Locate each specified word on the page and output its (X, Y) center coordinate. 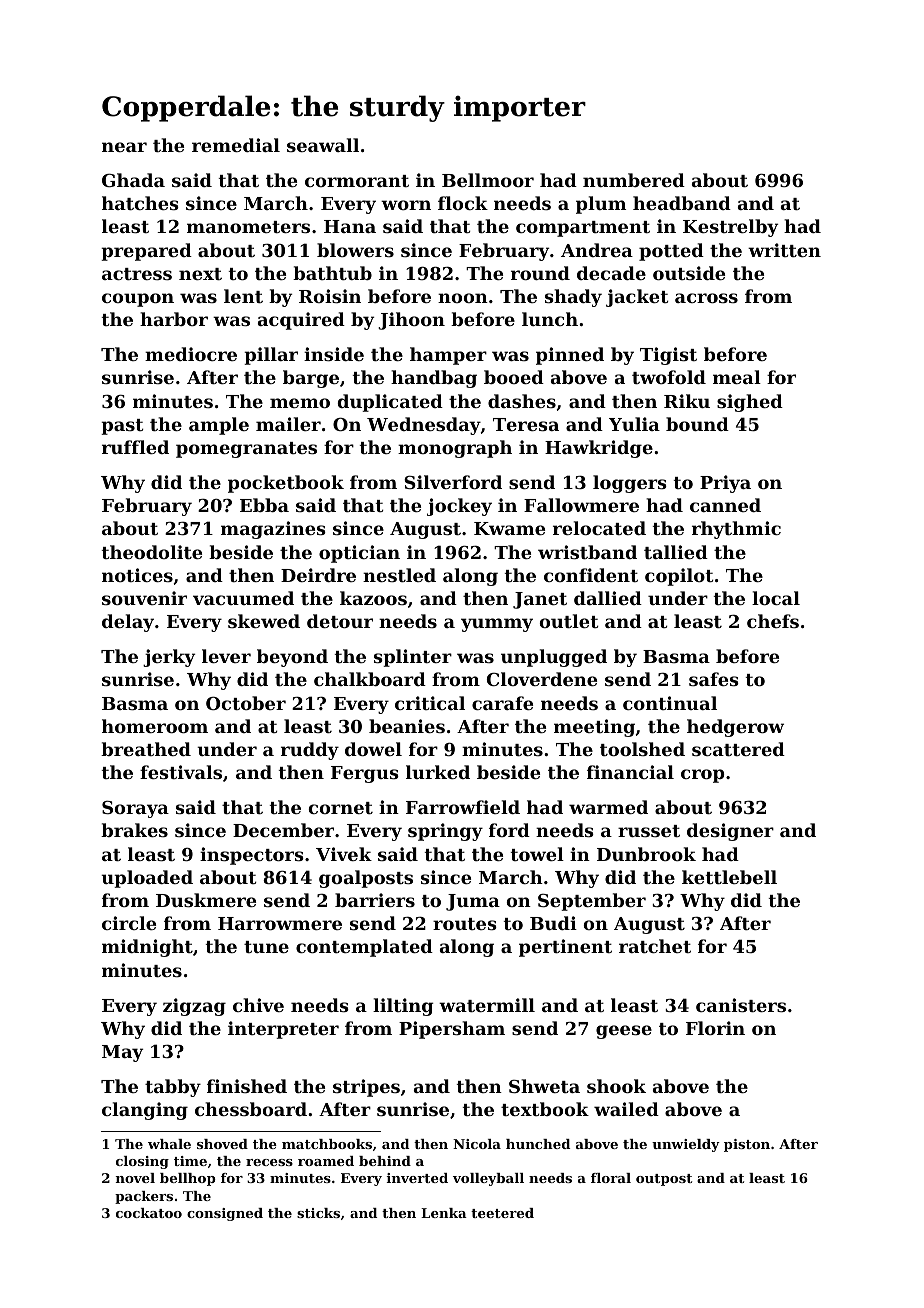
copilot (679, 577)
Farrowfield (463, 807)
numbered (634, 180)
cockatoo (149, 1213)
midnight (147, 948)
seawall (323, 145)
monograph (455, 449)
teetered (502, 1213)
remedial (236, 145)
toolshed (642, 749)
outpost (664, 1180)
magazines (273, 530)
